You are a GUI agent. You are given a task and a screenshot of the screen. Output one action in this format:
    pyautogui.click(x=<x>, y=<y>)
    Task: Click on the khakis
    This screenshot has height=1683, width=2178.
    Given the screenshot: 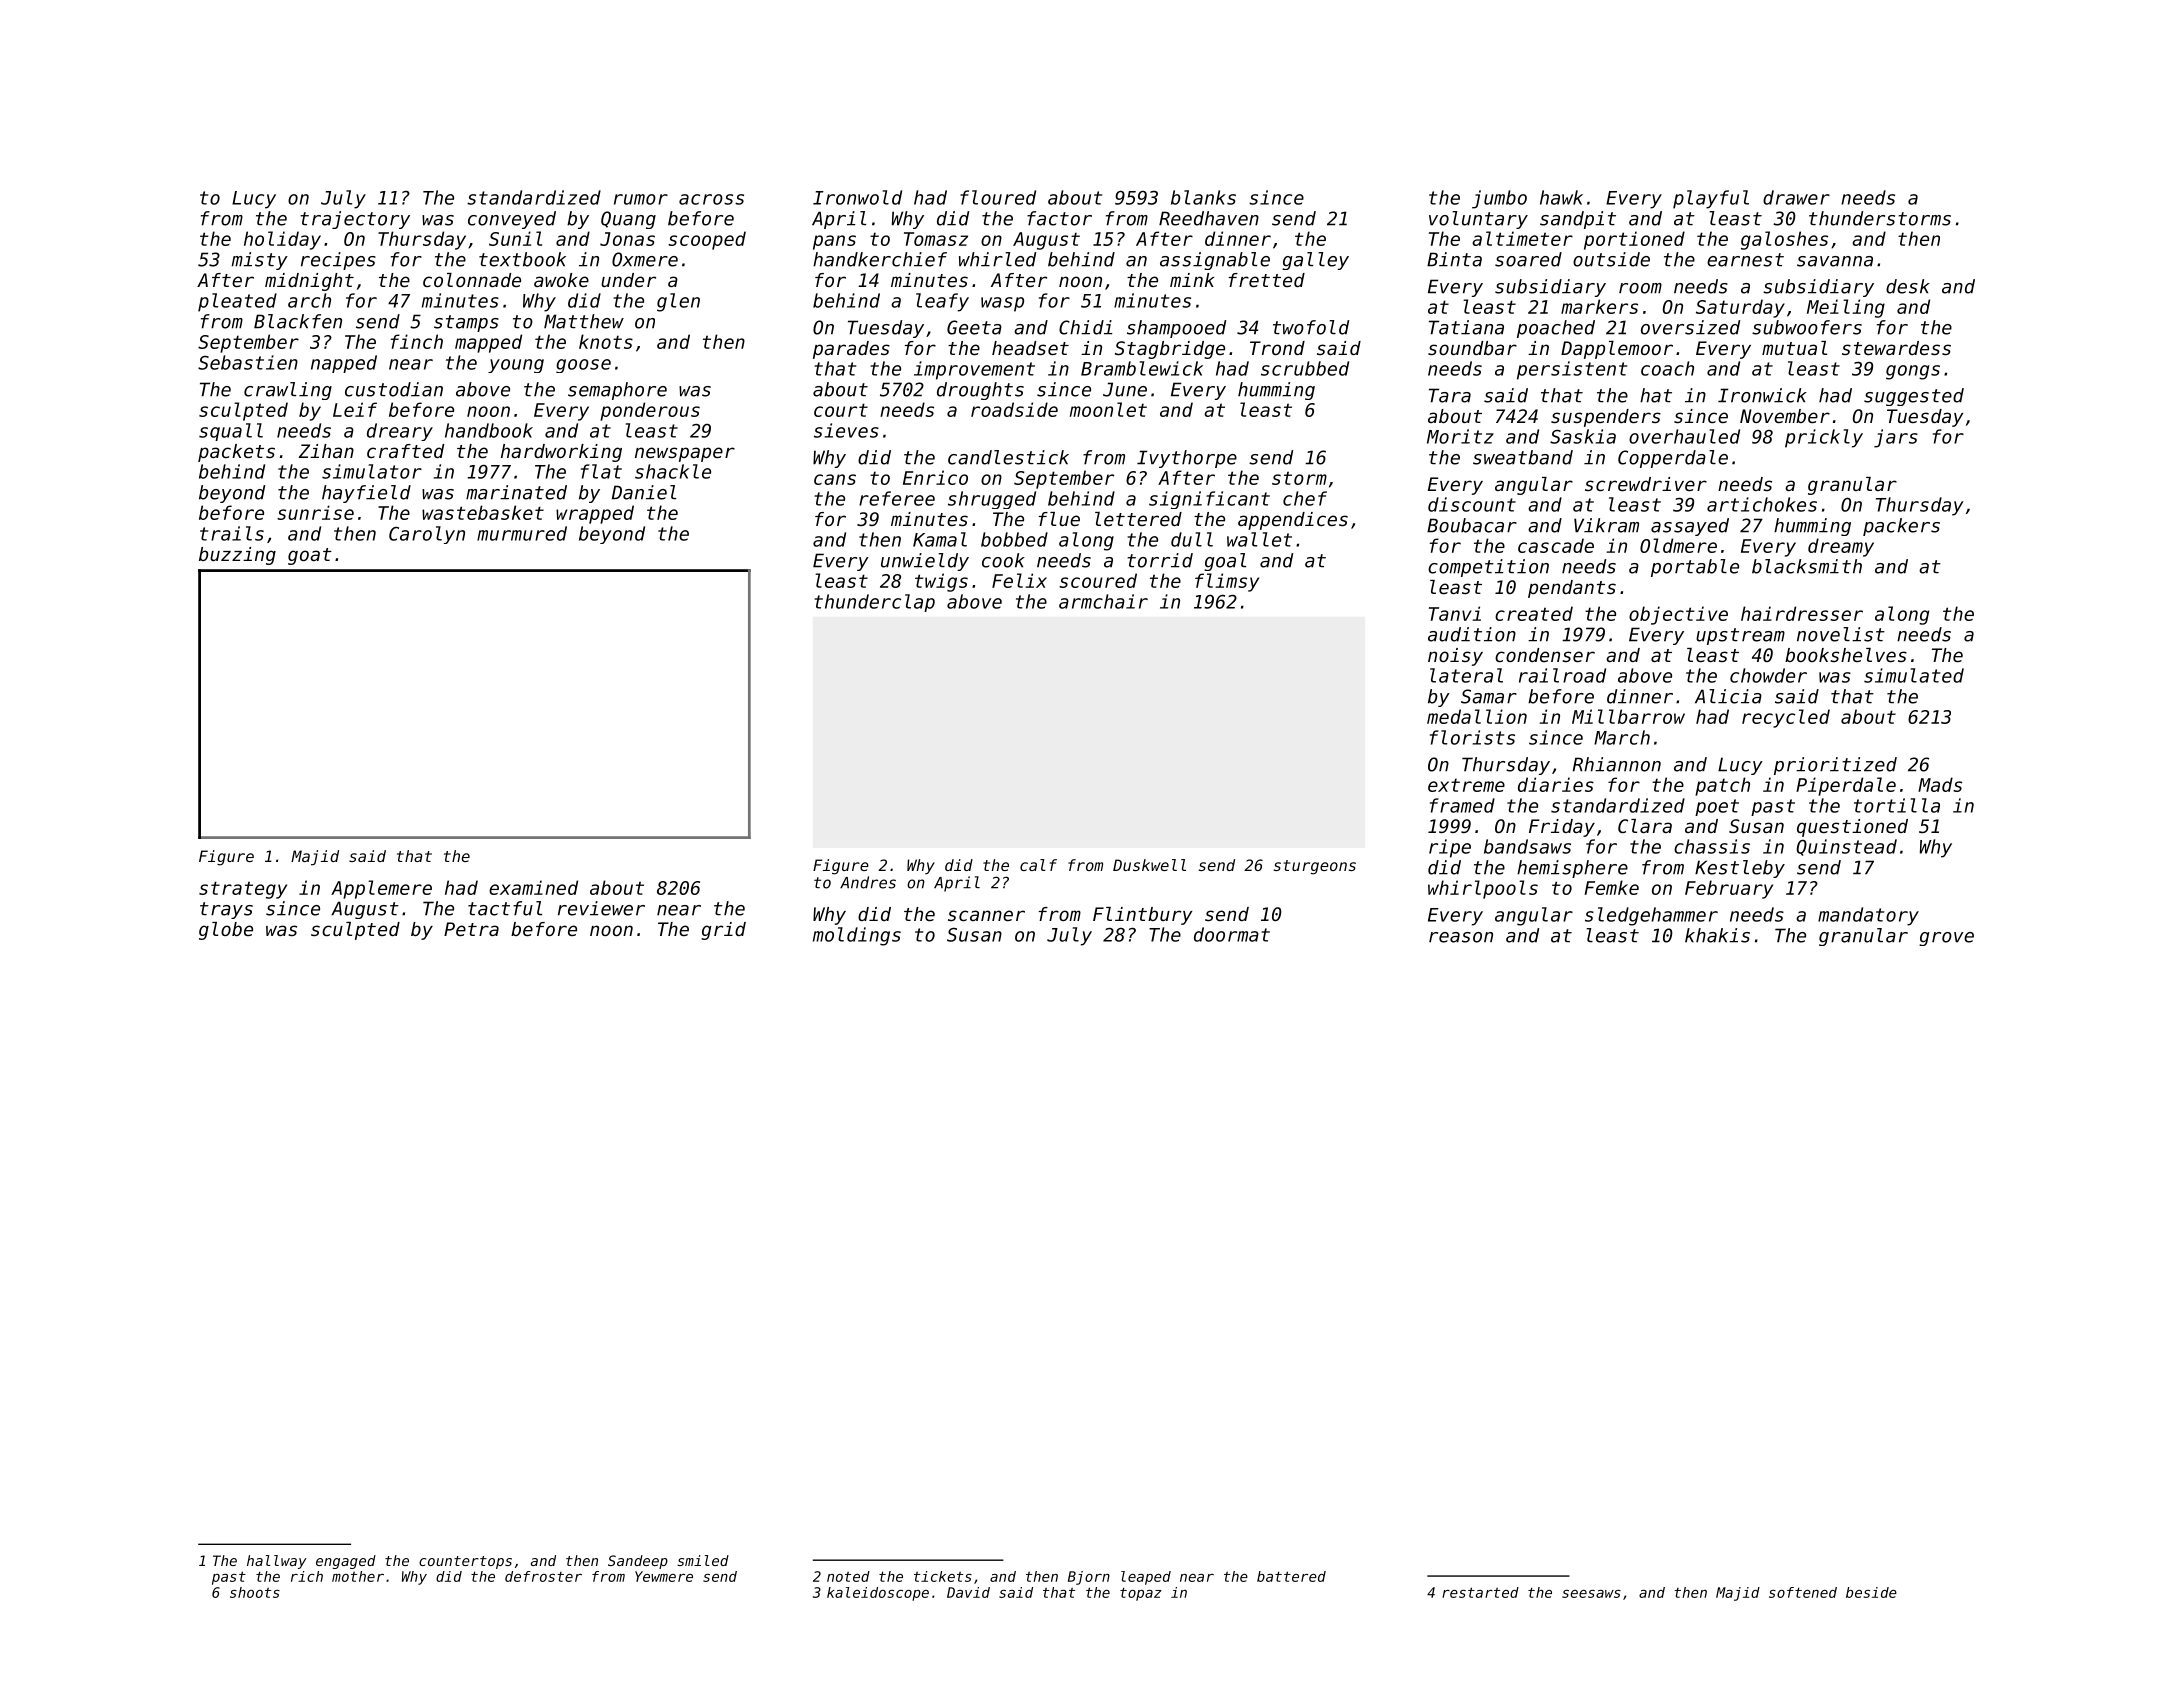 What is the action you would take?
    pyautogui.click(x=1717, y=935)
